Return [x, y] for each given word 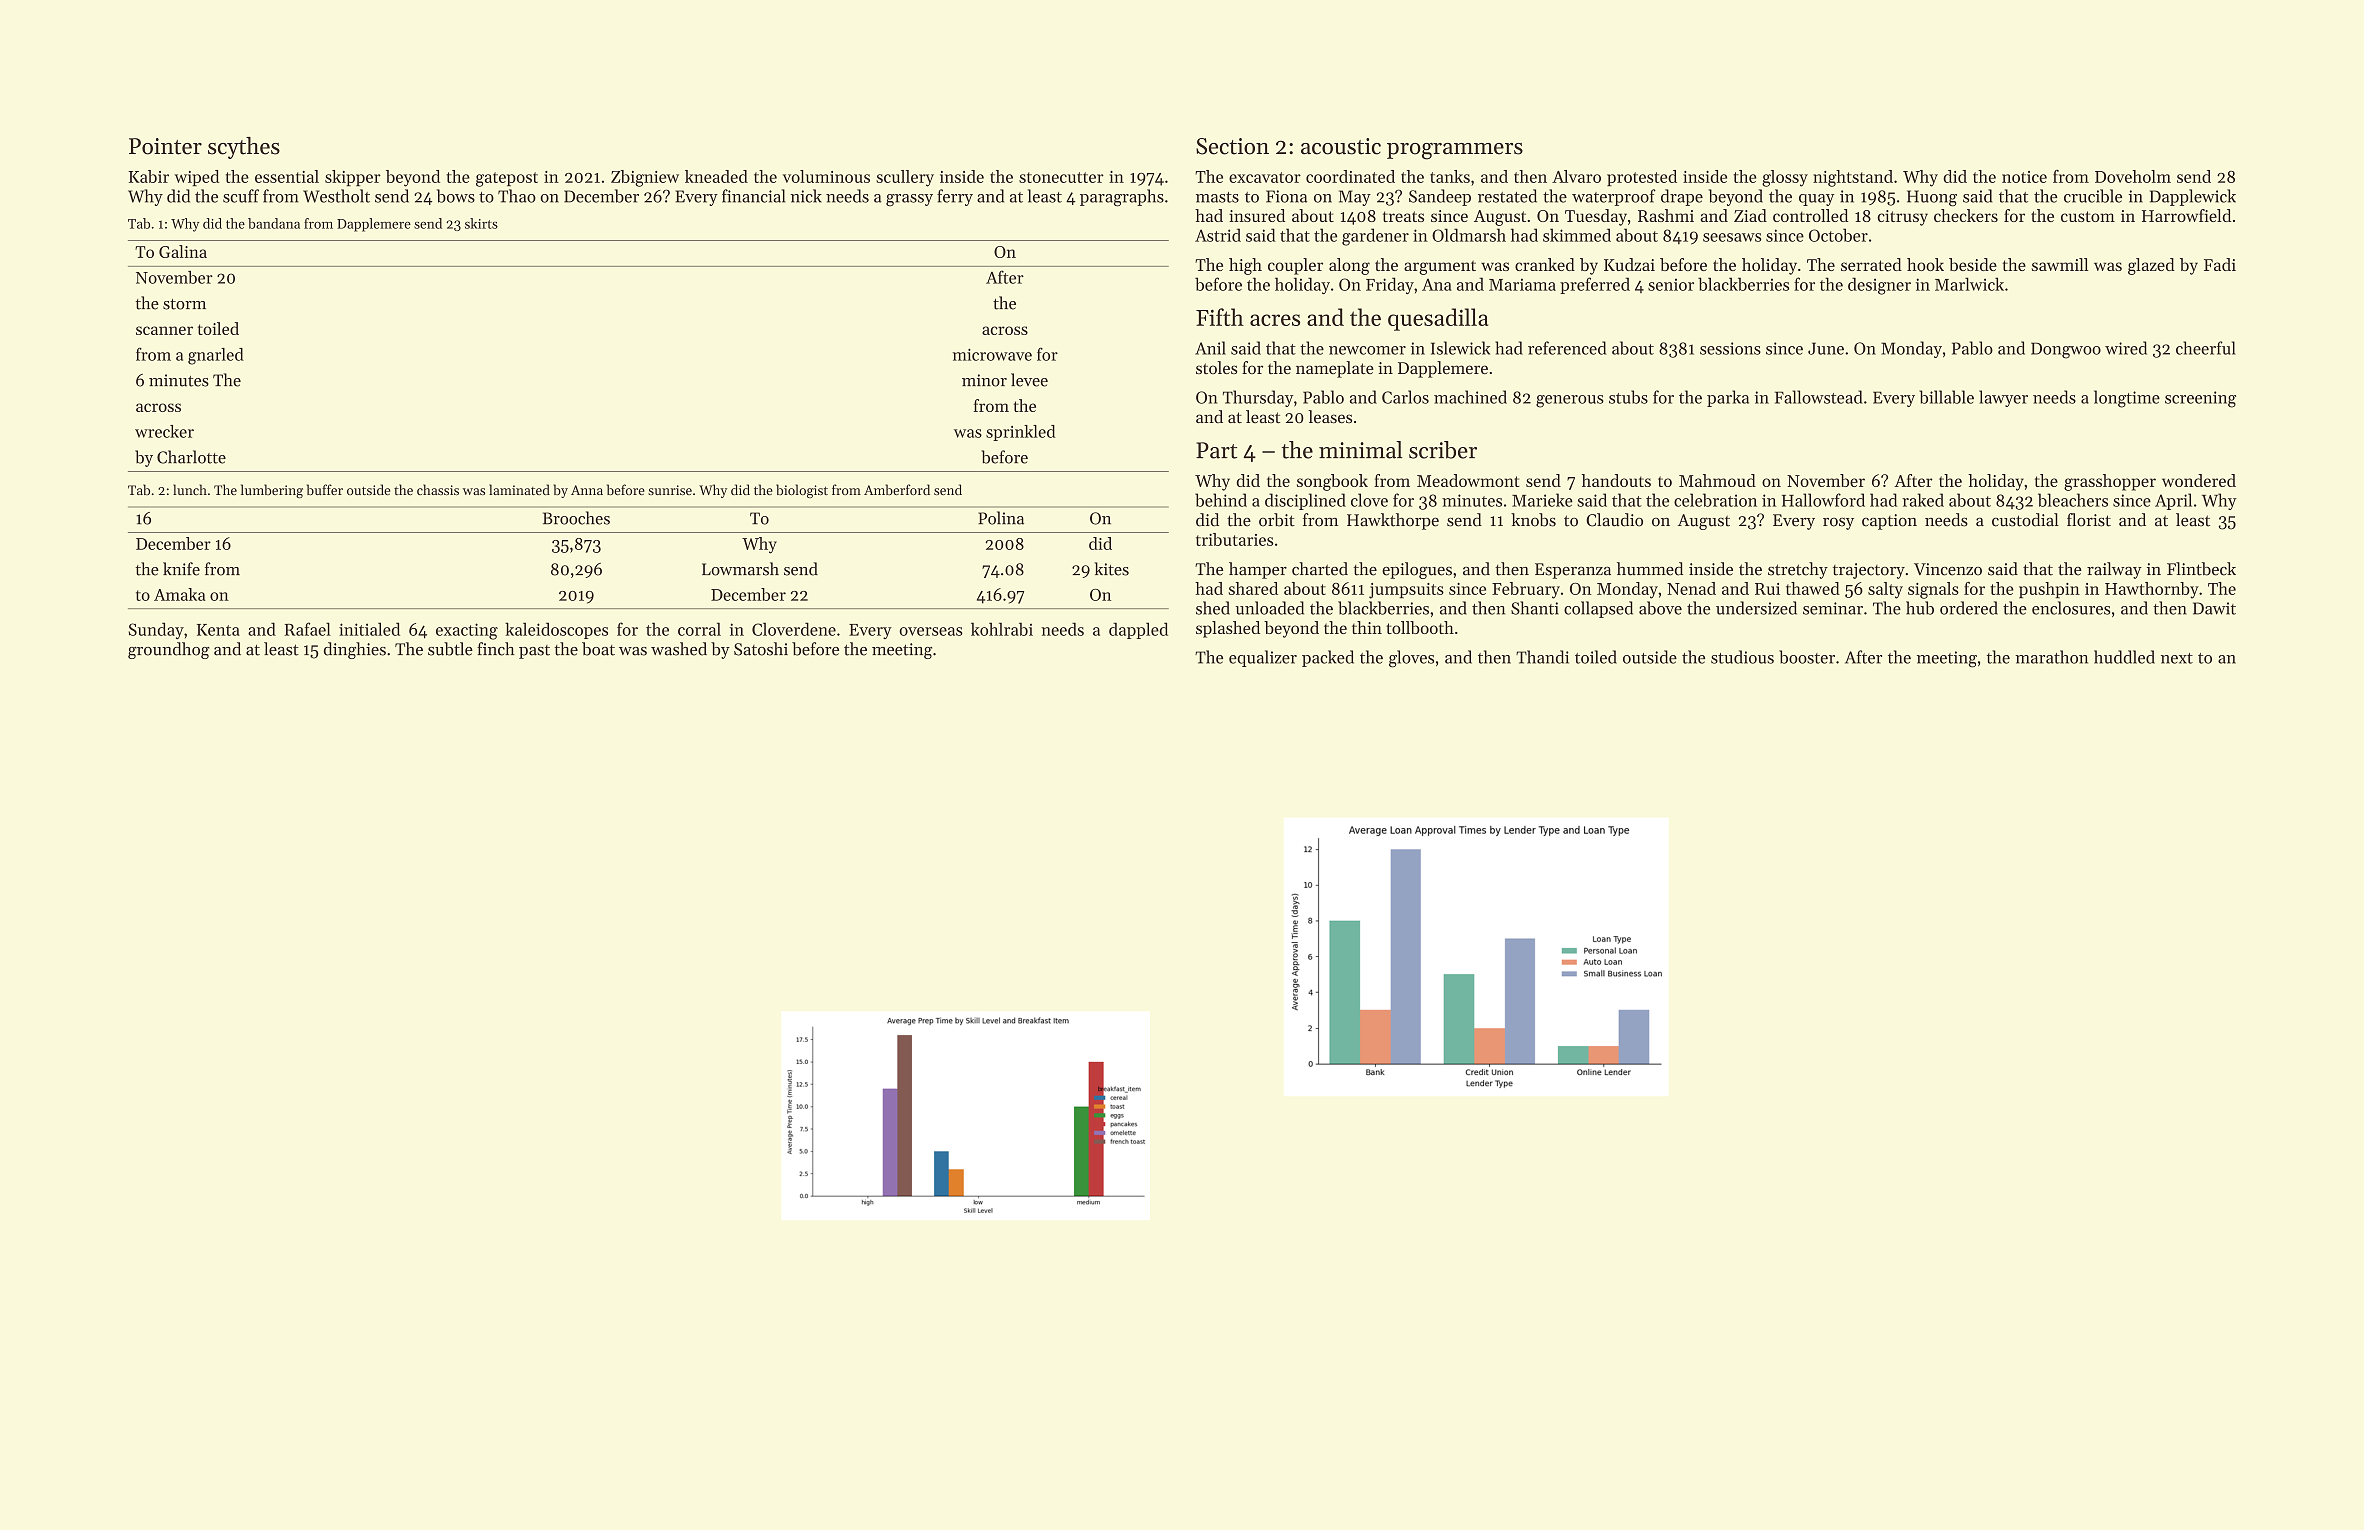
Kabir [148, 176]
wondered [2199, 480]
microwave [992, 354]
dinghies [355, 650]
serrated [1871, 264]
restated [1507, 196]
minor [984, 380]
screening [2200, 399]
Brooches [576, 518]
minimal [1361, 450]
